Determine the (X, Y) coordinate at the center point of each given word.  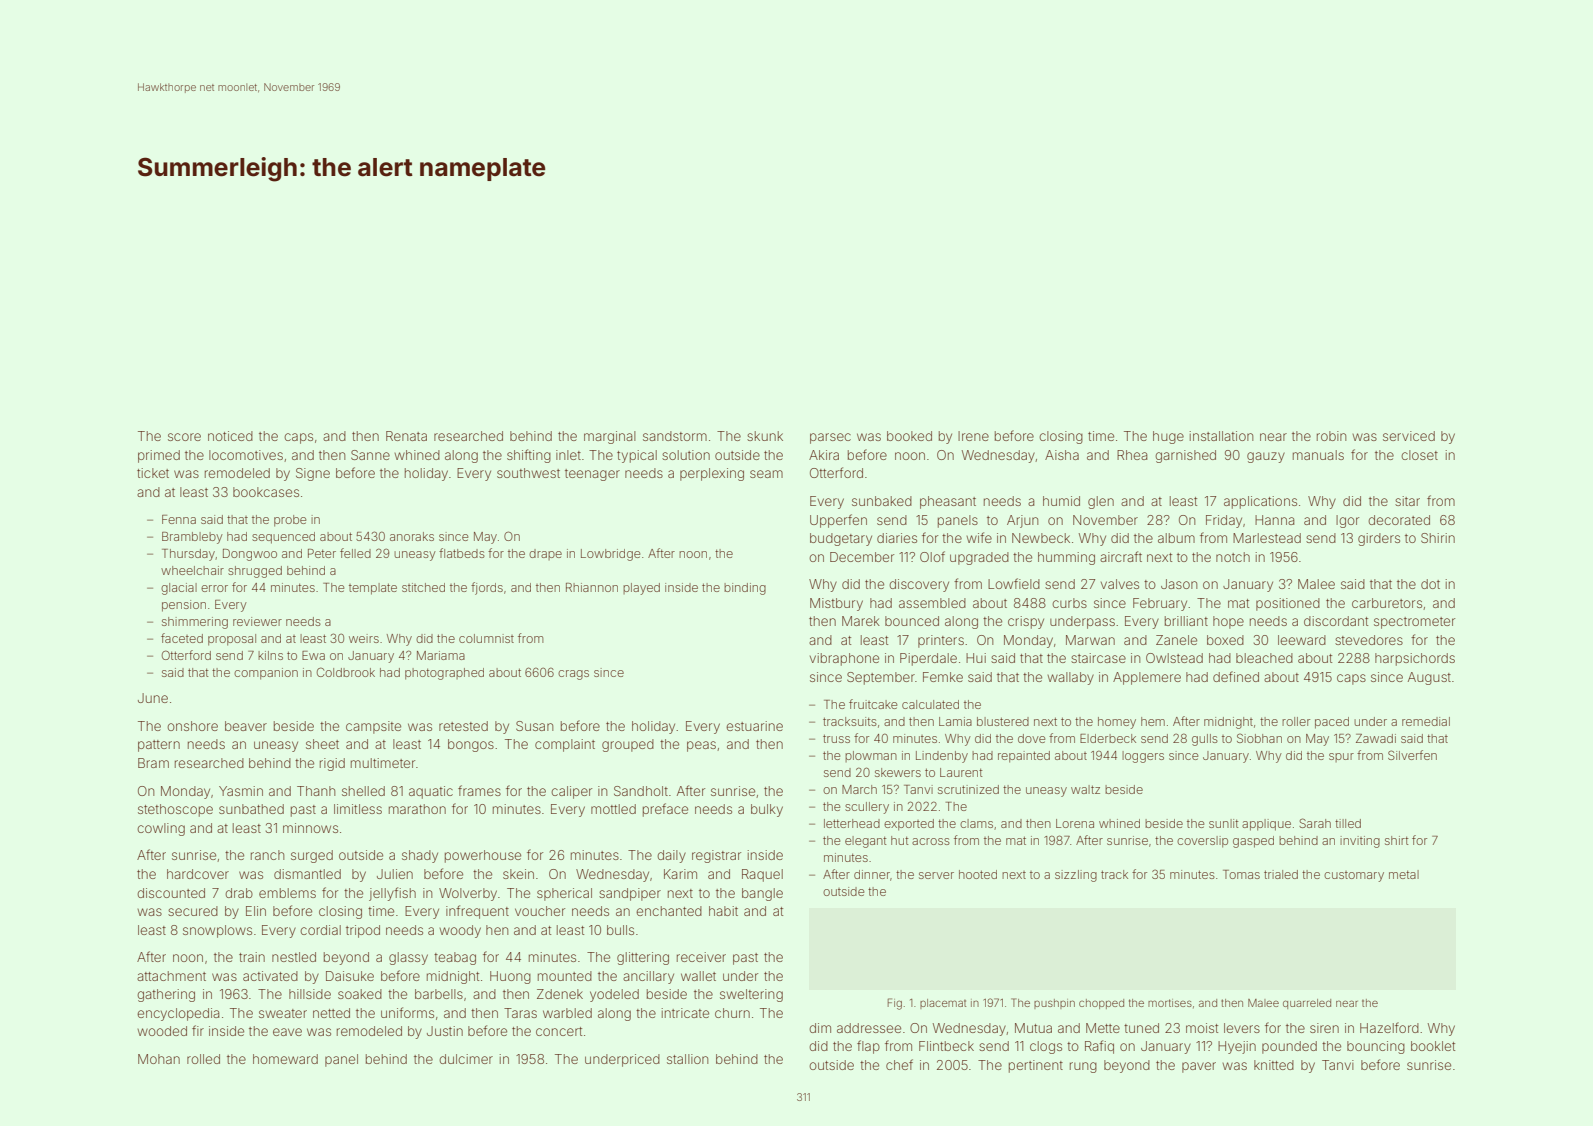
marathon (417, 809)
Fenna (179, 519)
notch (1233, 557)
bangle (762, 894)
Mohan (159, 1059)
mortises (1170, 1003)
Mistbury (836, 604)
